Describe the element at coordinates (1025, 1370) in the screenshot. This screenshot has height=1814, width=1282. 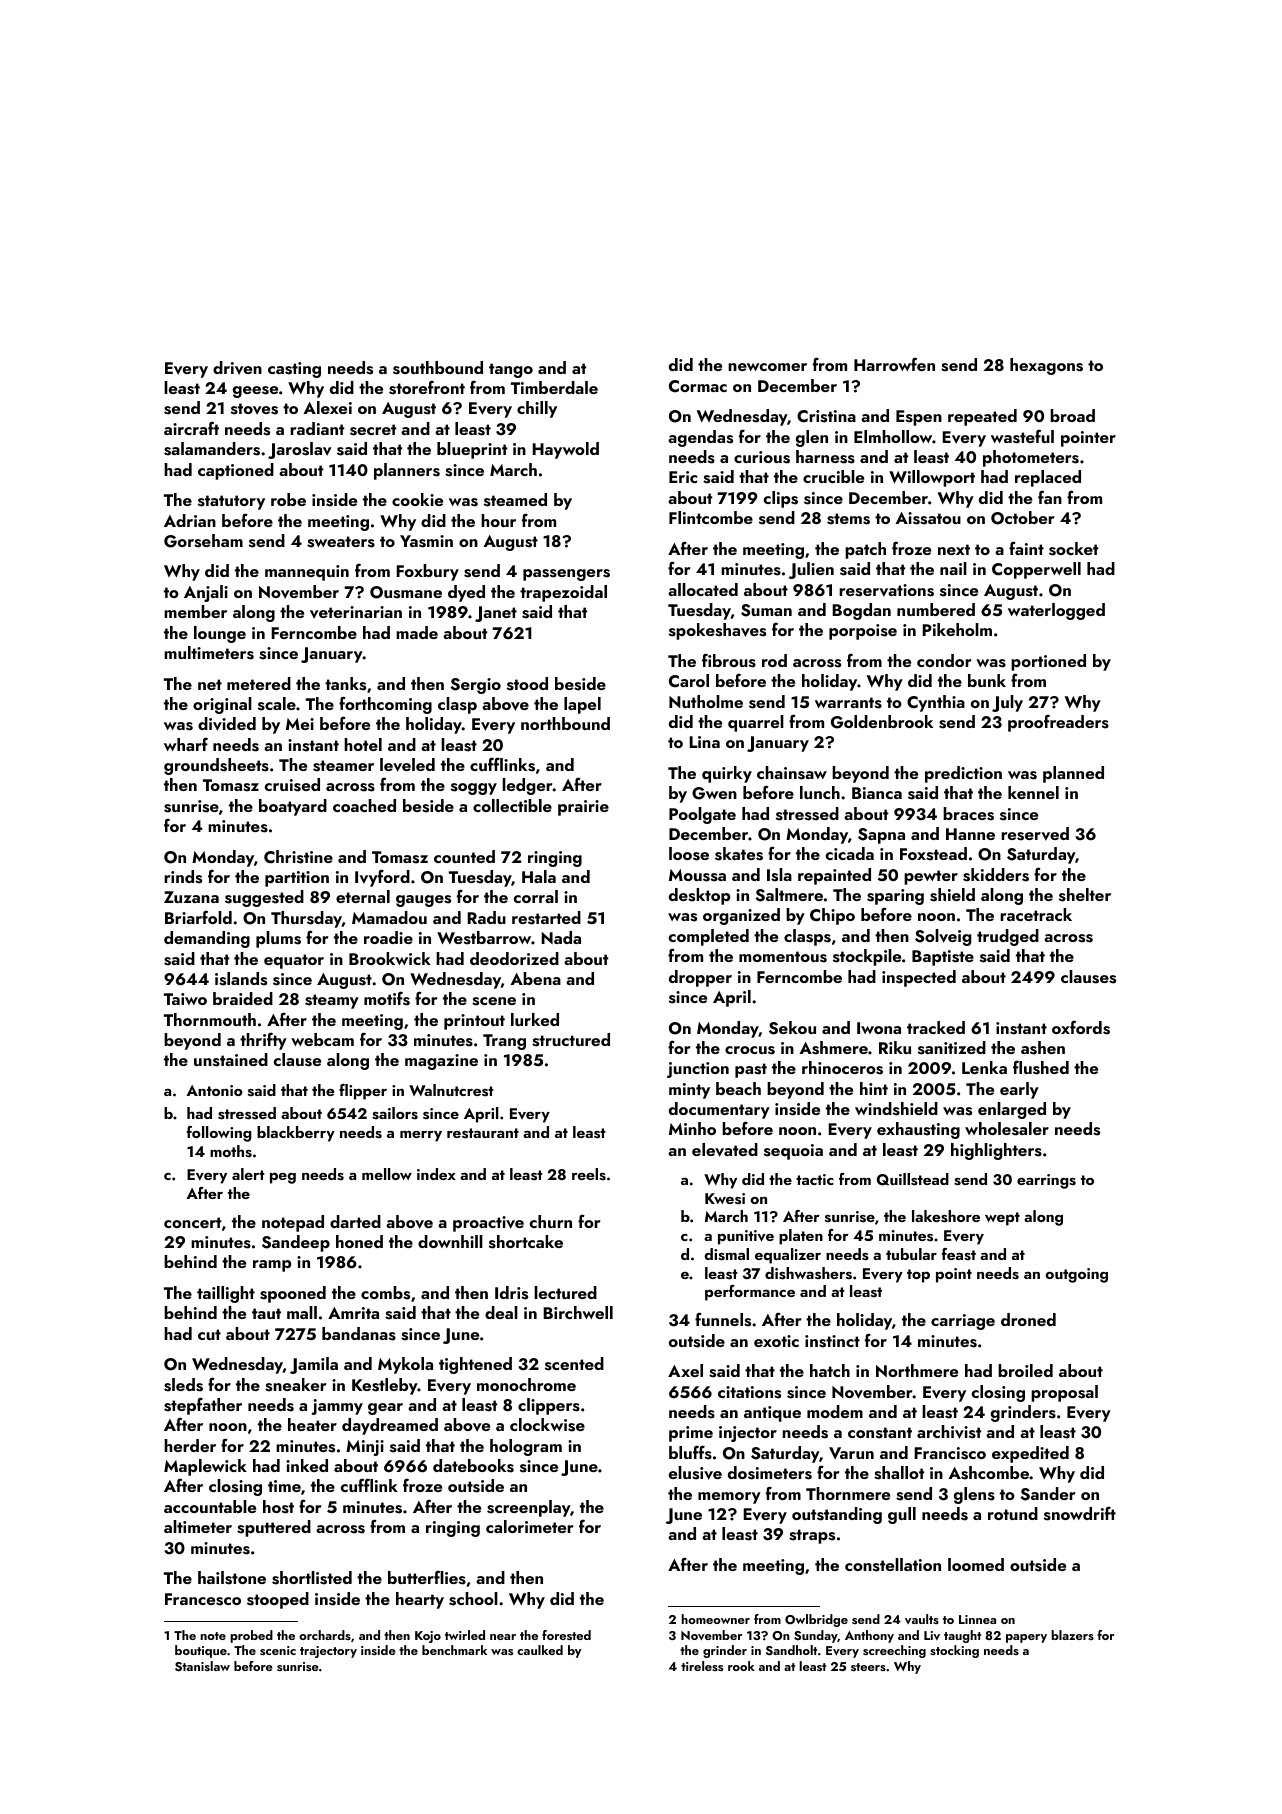
I see `broiled` at that location.
